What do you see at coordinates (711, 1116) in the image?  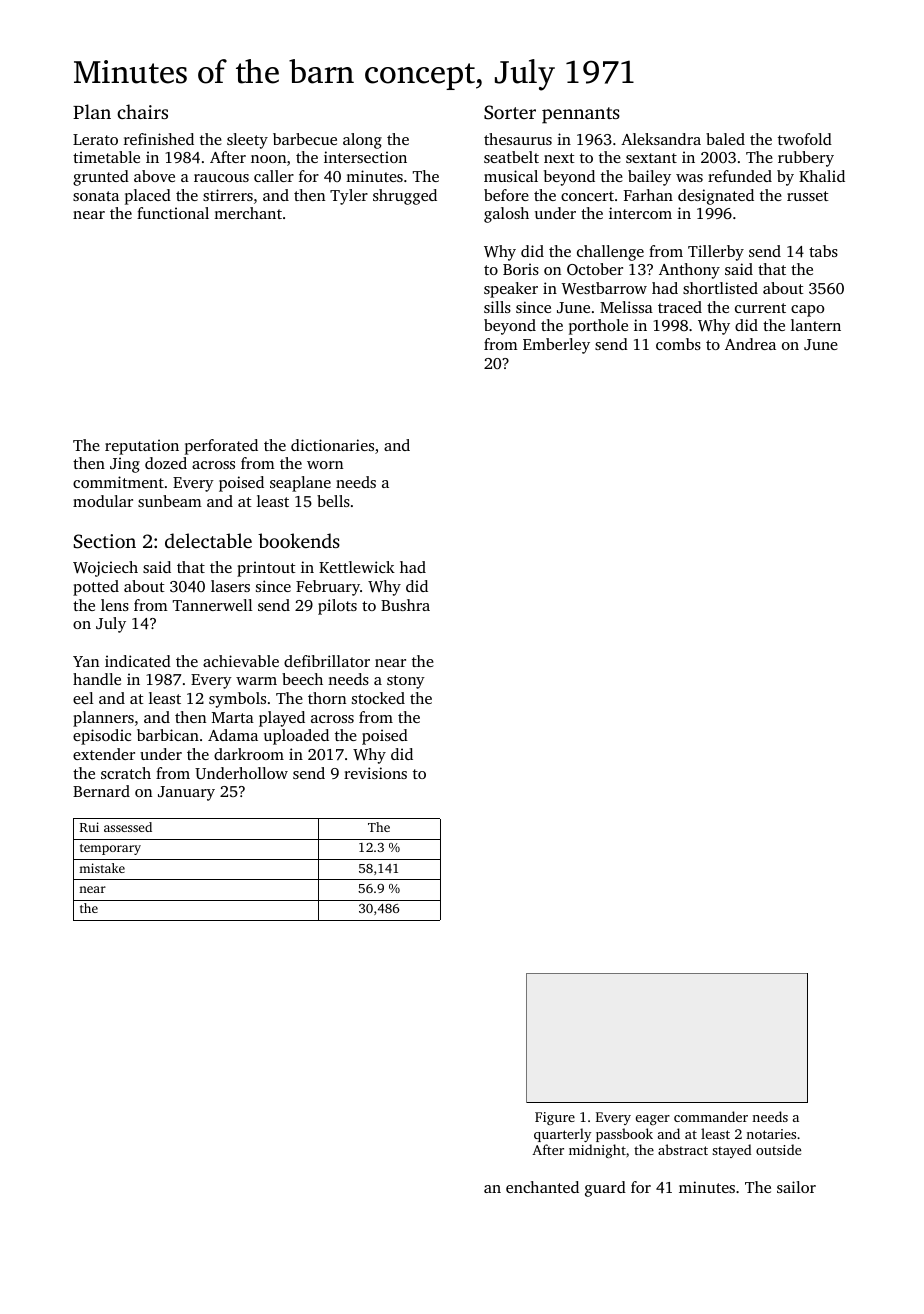 I see `commander` at bounding box center [711, 1116].
